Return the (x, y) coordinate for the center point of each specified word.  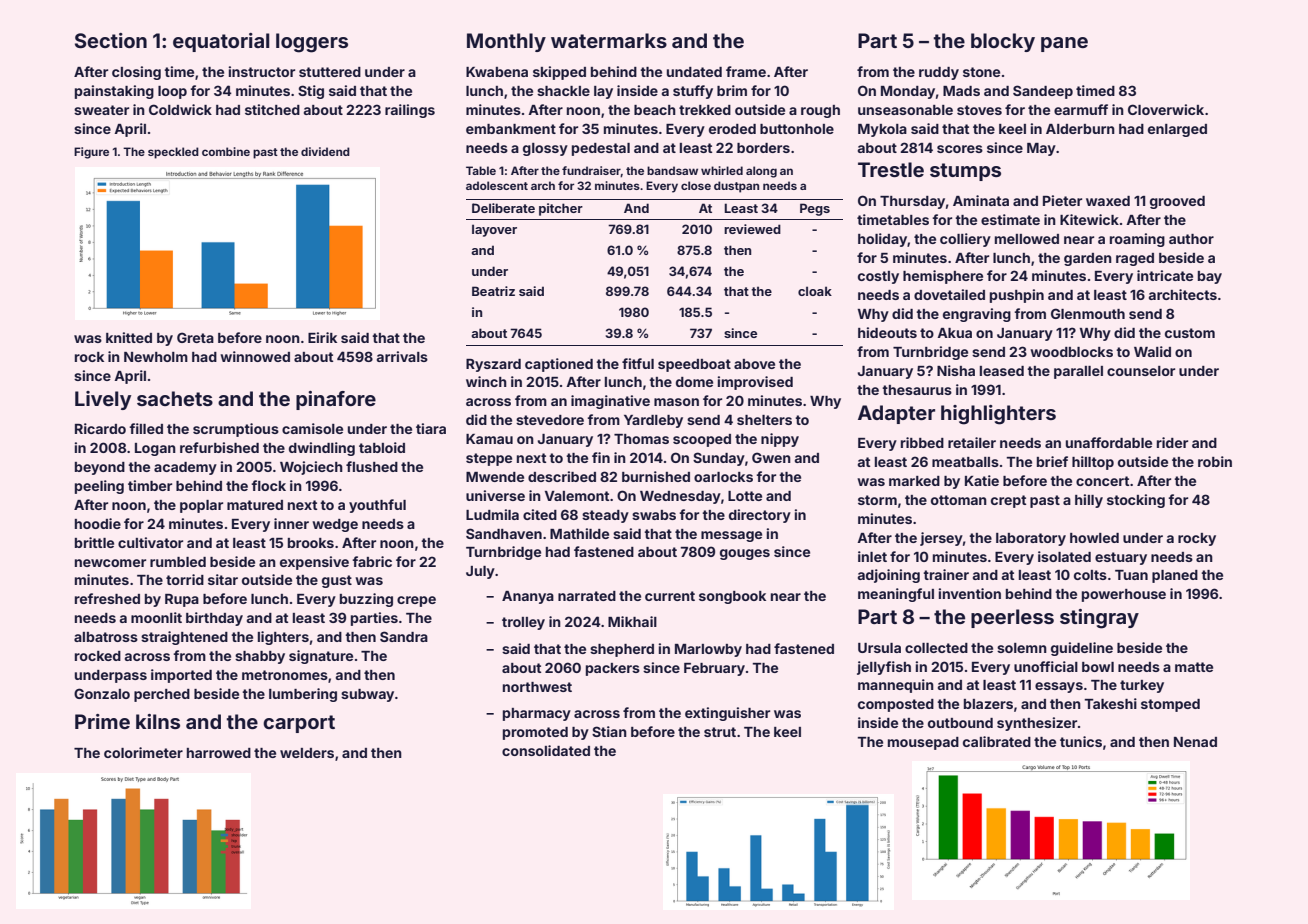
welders (307, 753)
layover (494, 230)
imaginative (610, 402)
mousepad (923, 743)
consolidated (546, 750)
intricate (1165, 275)
